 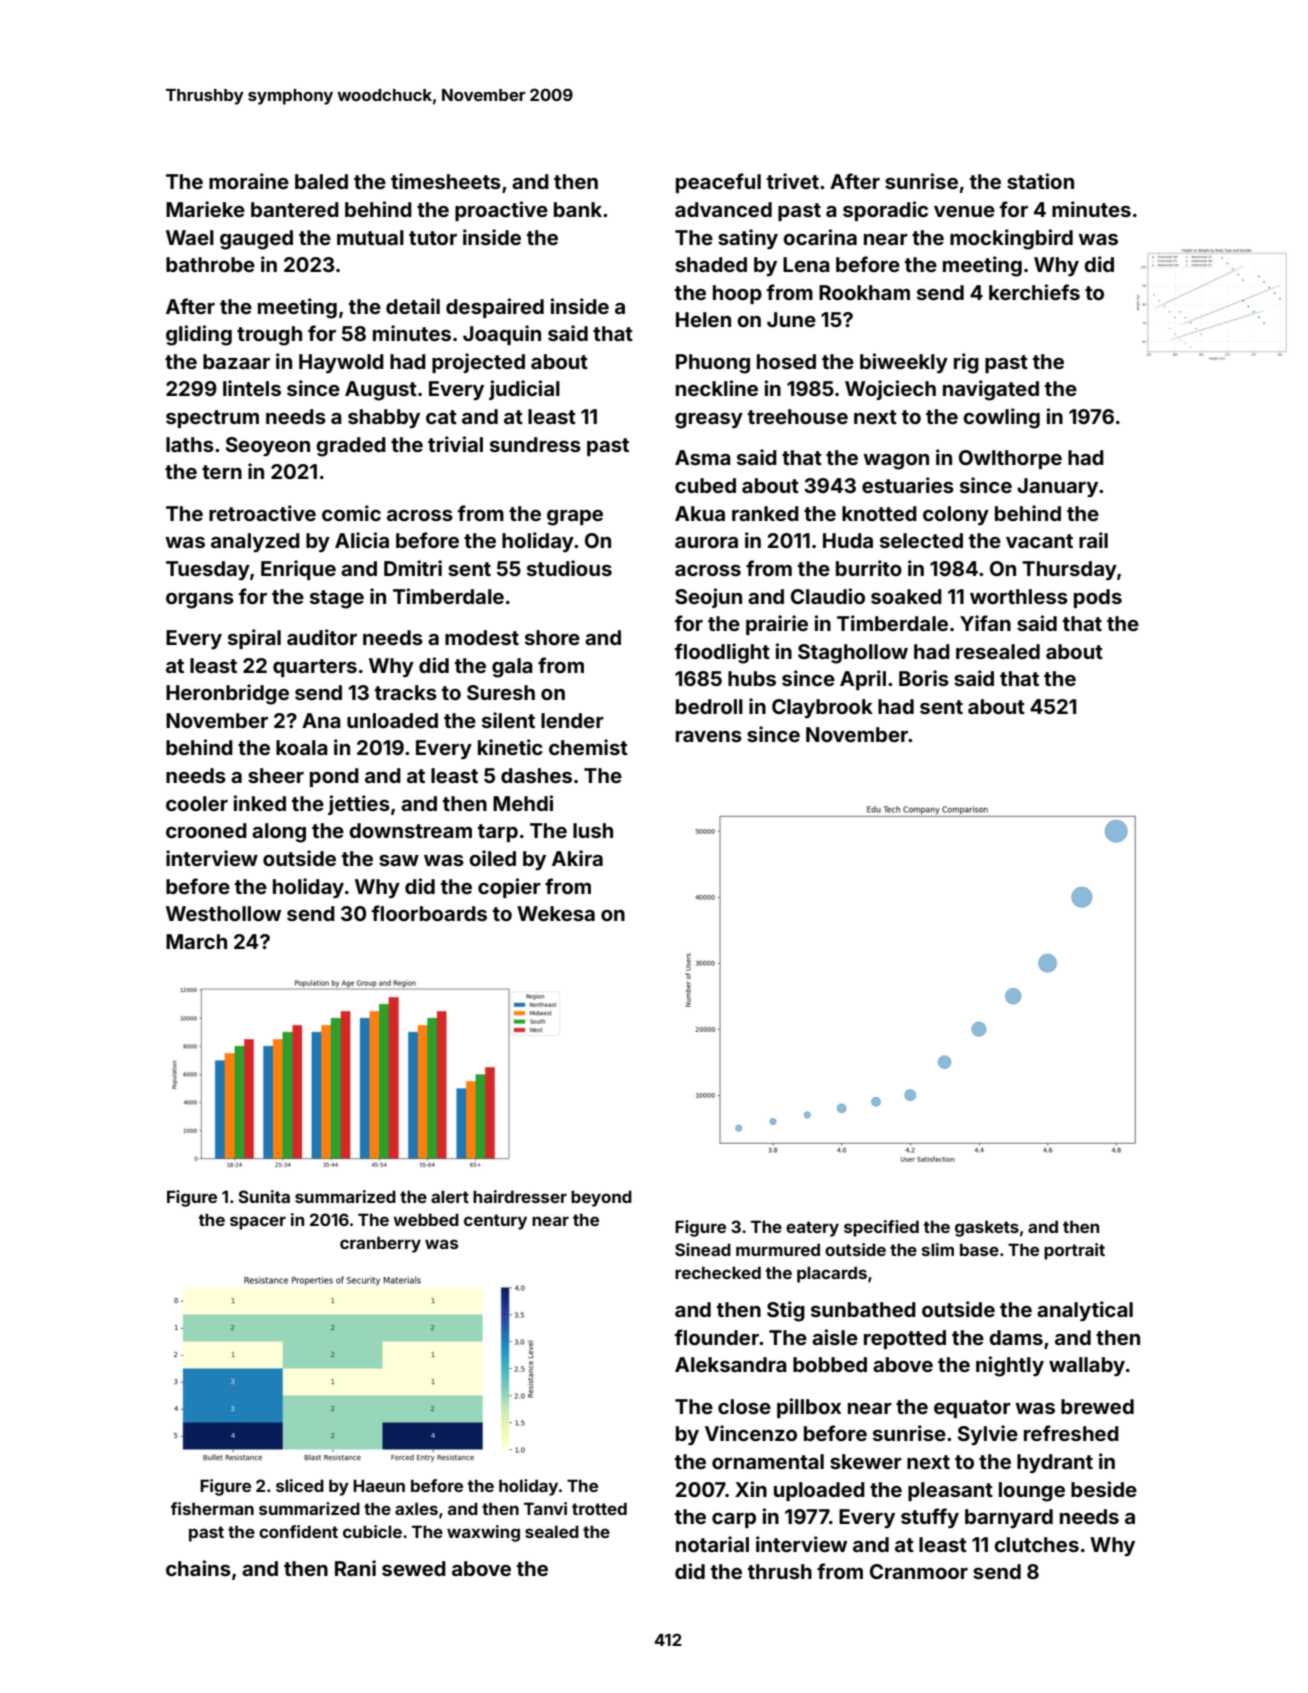 What do you see at coordinates (198, 1568) in the screenshot?
I see `chains` at bounding box center [198, 1568].
